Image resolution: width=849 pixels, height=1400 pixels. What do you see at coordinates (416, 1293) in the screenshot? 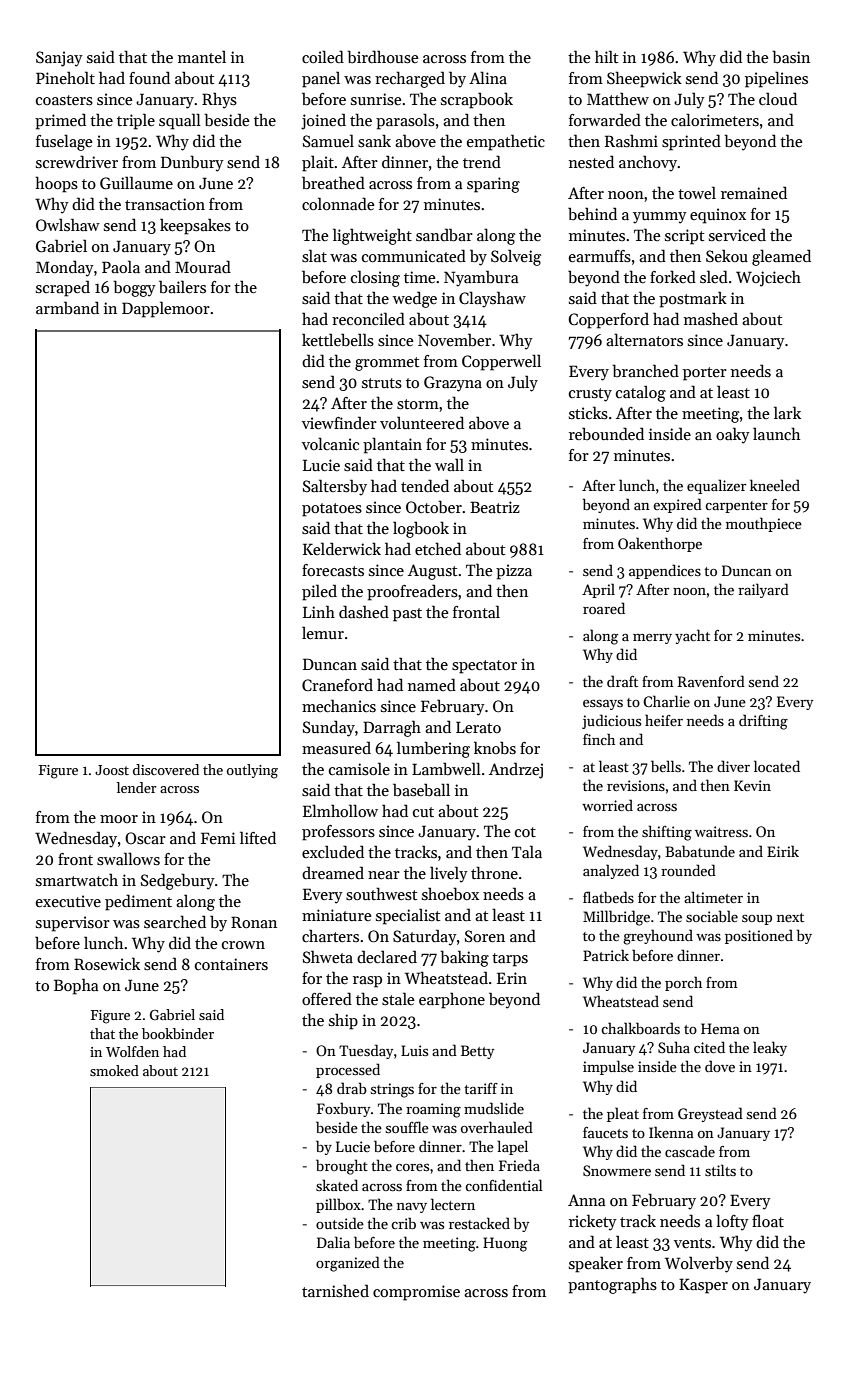
I see `compromise` at bounding box center [416, 1293].
